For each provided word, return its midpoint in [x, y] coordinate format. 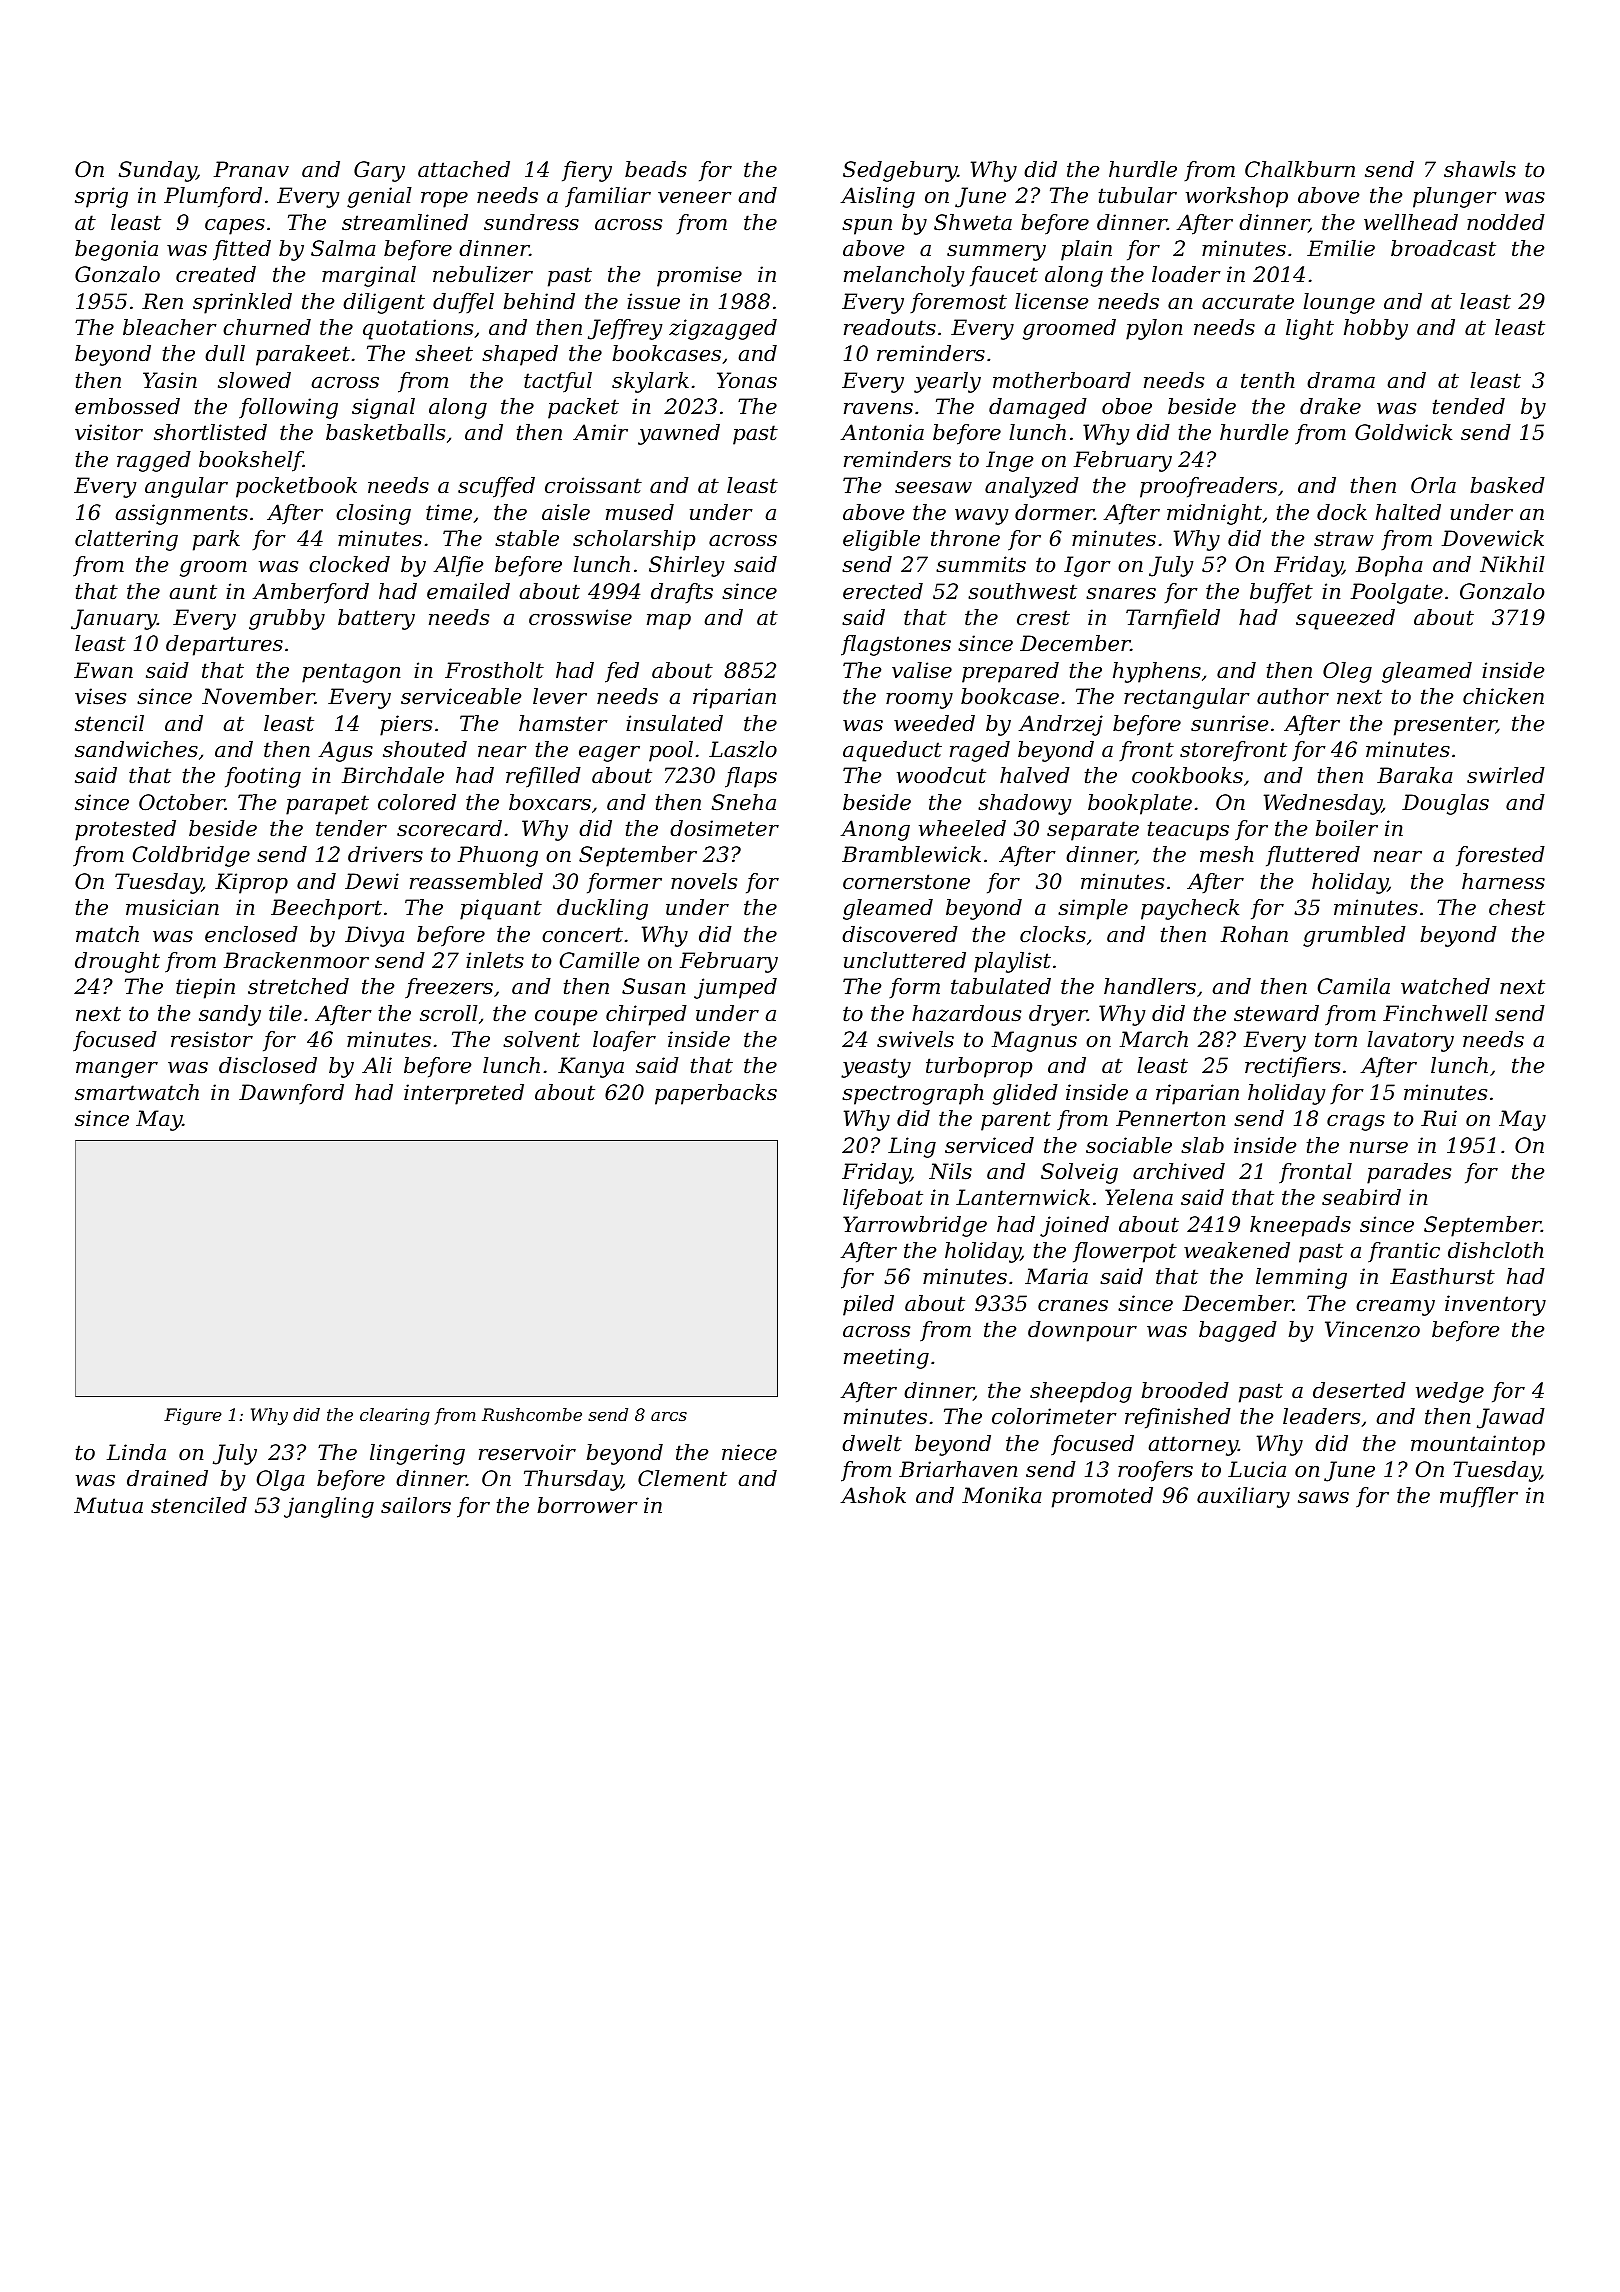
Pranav [251, 169]
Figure [193, 1416]
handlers [1150, 986]
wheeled [962, 828]
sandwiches [136, 749]
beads [656, 169]
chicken [1503, 696]
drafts [682, 593]
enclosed [251, 934]
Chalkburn [1300, 169]
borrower [588, 1505]
